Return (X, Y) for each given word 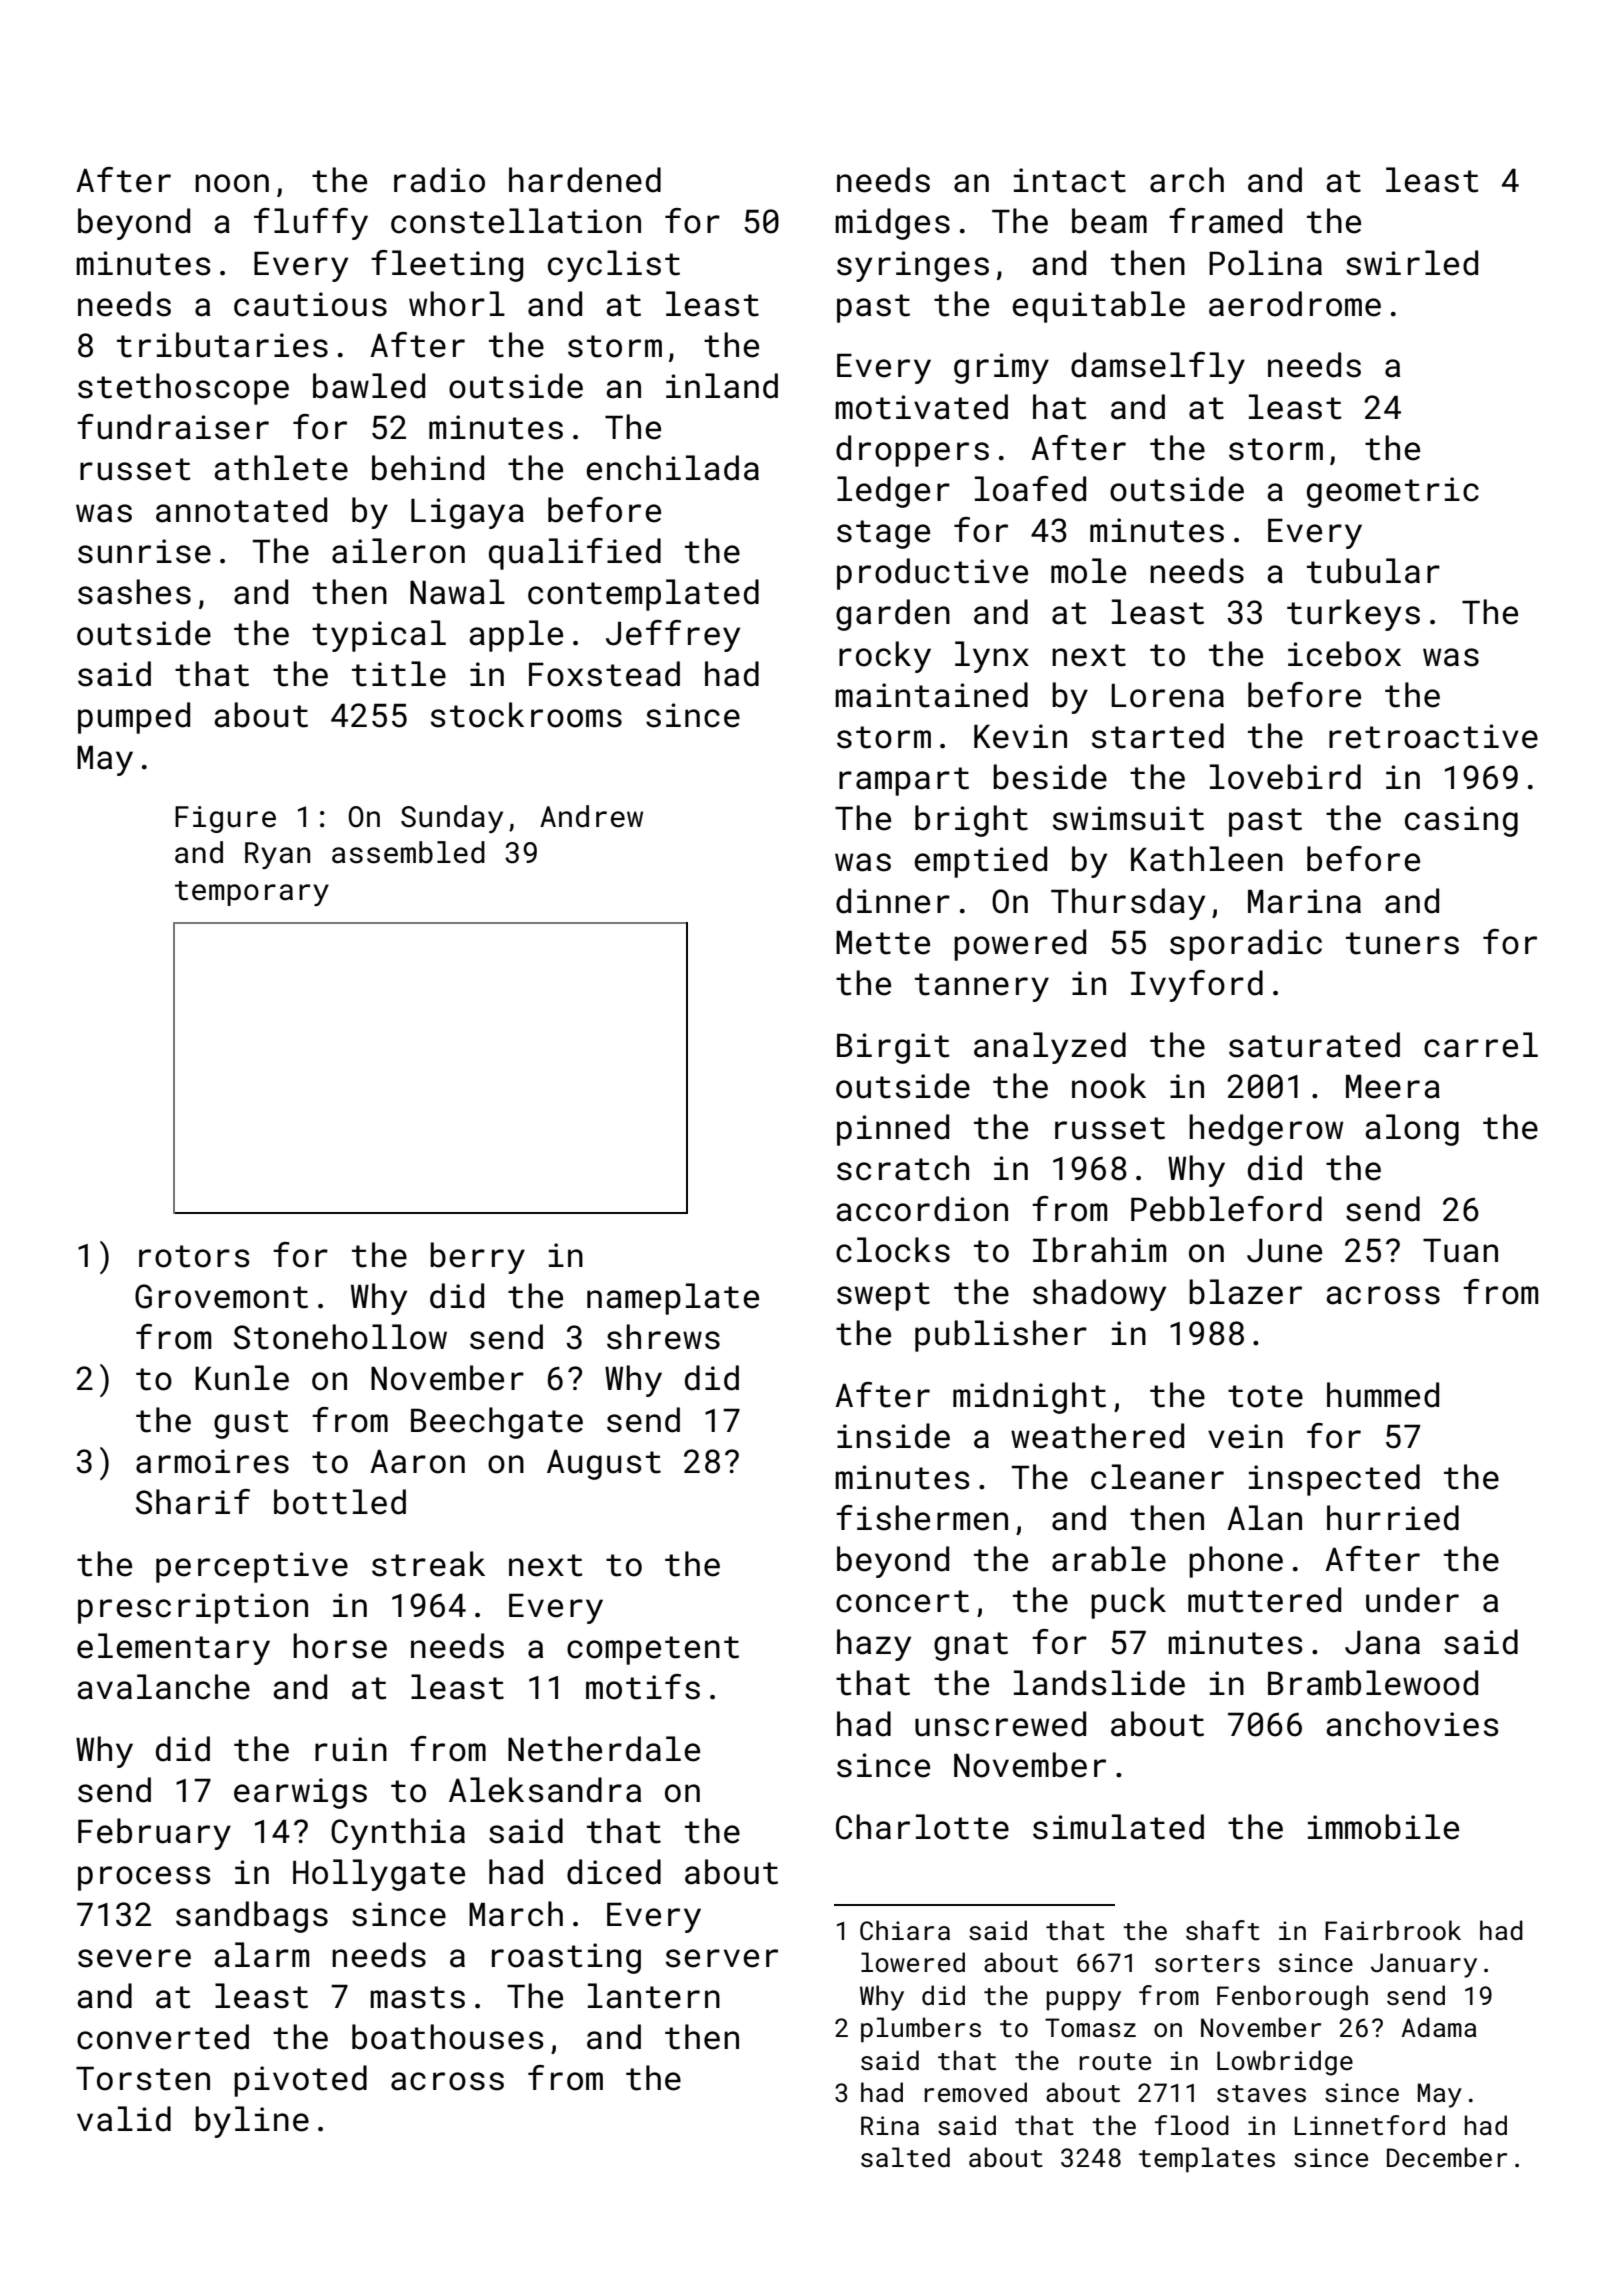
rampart (904, 781)
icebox (1344, 654)
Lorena (1167, 696)
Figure (225, 819)
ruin (351, 1749)
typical (379, 636)
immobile (1383, 1827)
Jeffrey (673, 636)
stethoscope (183, 389)
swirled (1412, 263)
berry (477, 1258)
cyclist (614, 266)
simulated (1118, 1827)
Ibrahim (1099, 1250)
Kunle (242, 1378)
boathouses (448, 2037)
